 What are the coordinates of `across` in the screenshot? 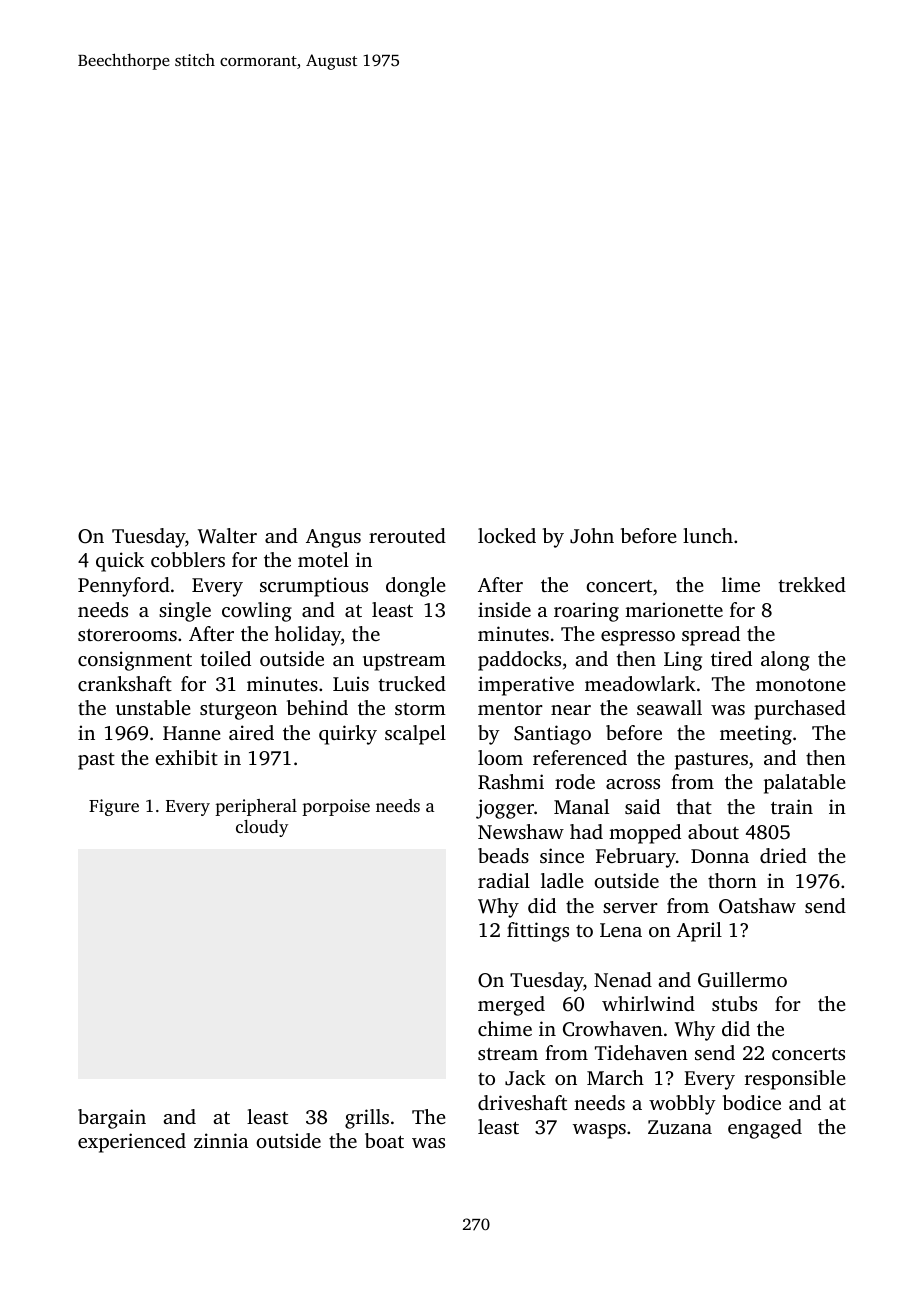 It's located at (633, 784).
